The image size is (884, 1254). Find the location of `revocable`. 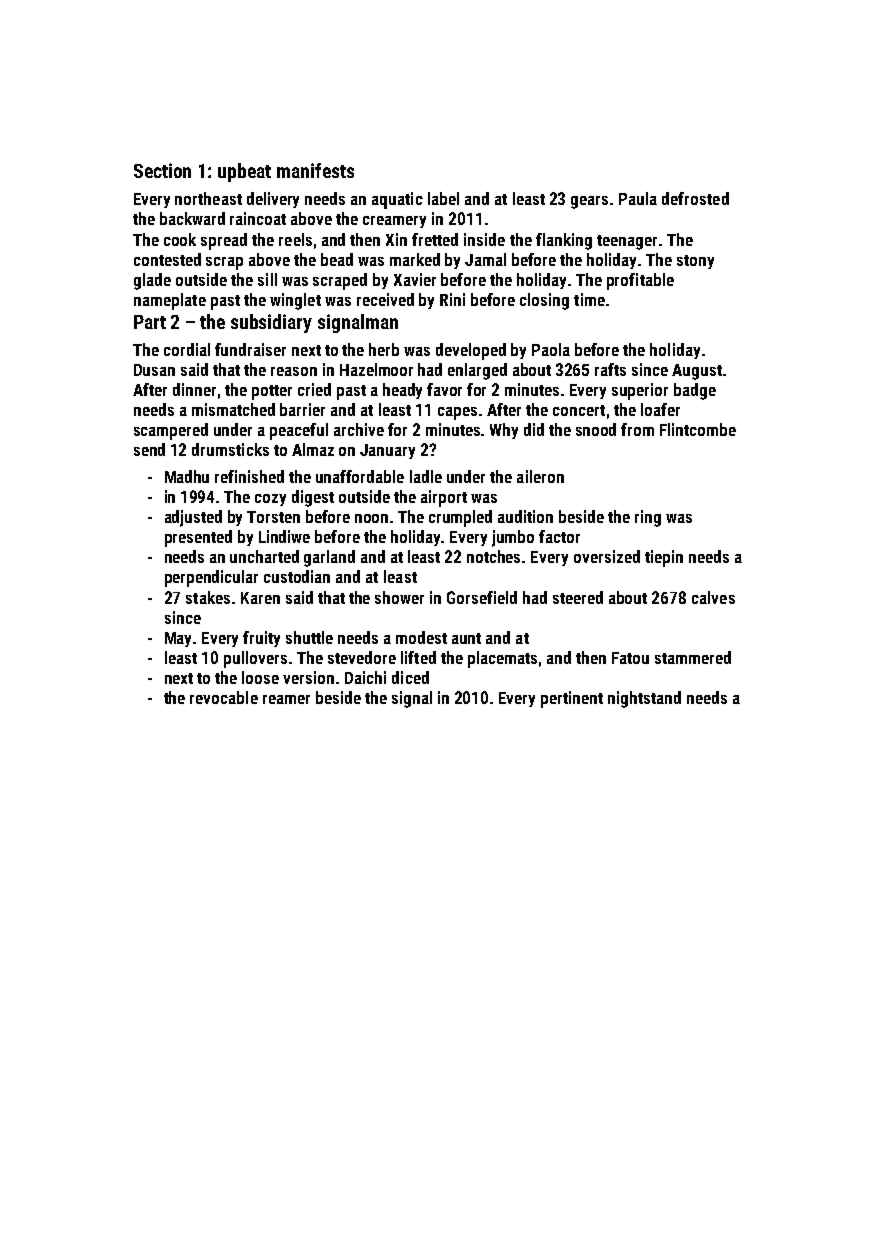

revocable is located at coordinates (224, 697).
